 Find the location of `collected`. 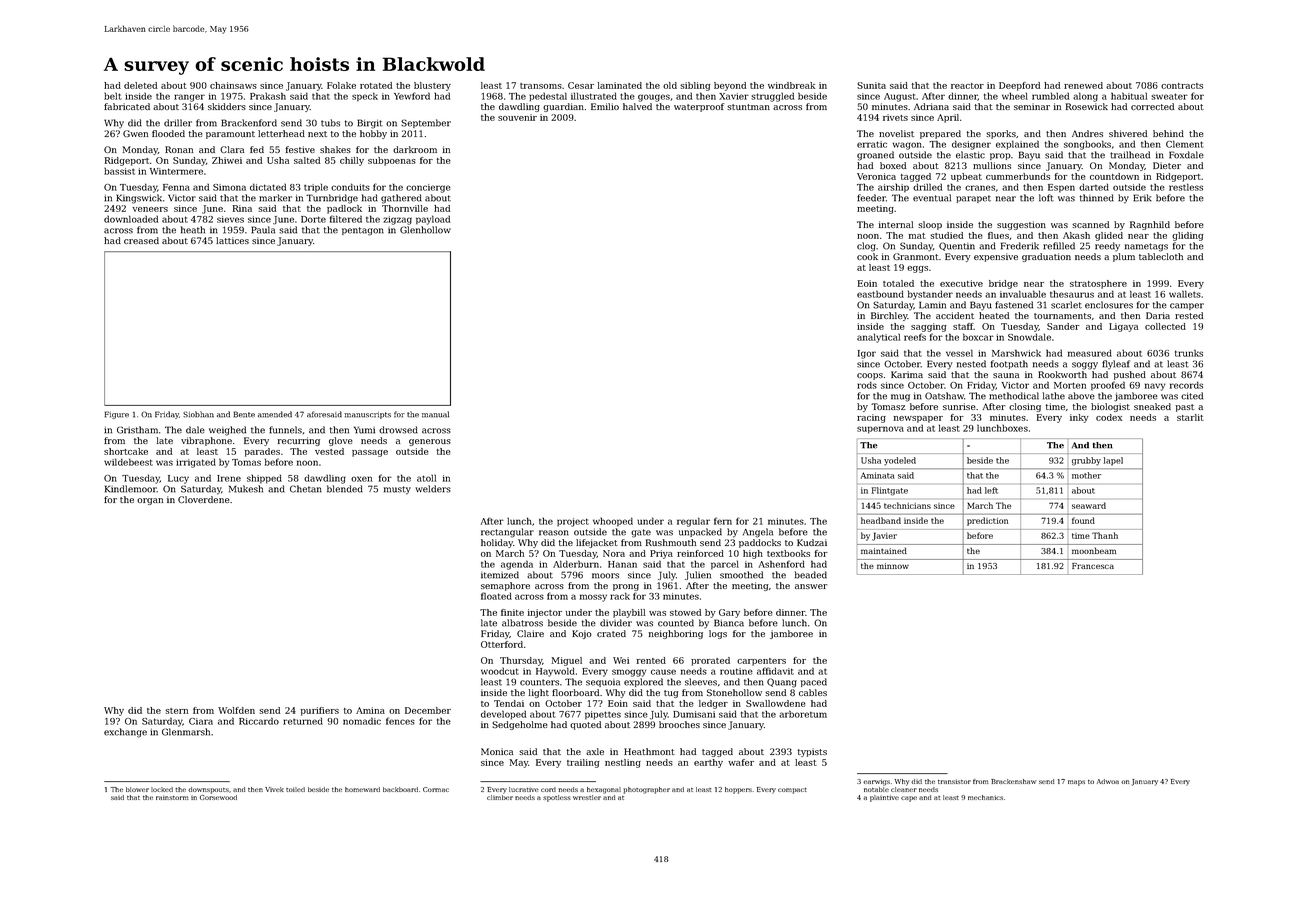

collected is located at coordinates (1165, 326).
